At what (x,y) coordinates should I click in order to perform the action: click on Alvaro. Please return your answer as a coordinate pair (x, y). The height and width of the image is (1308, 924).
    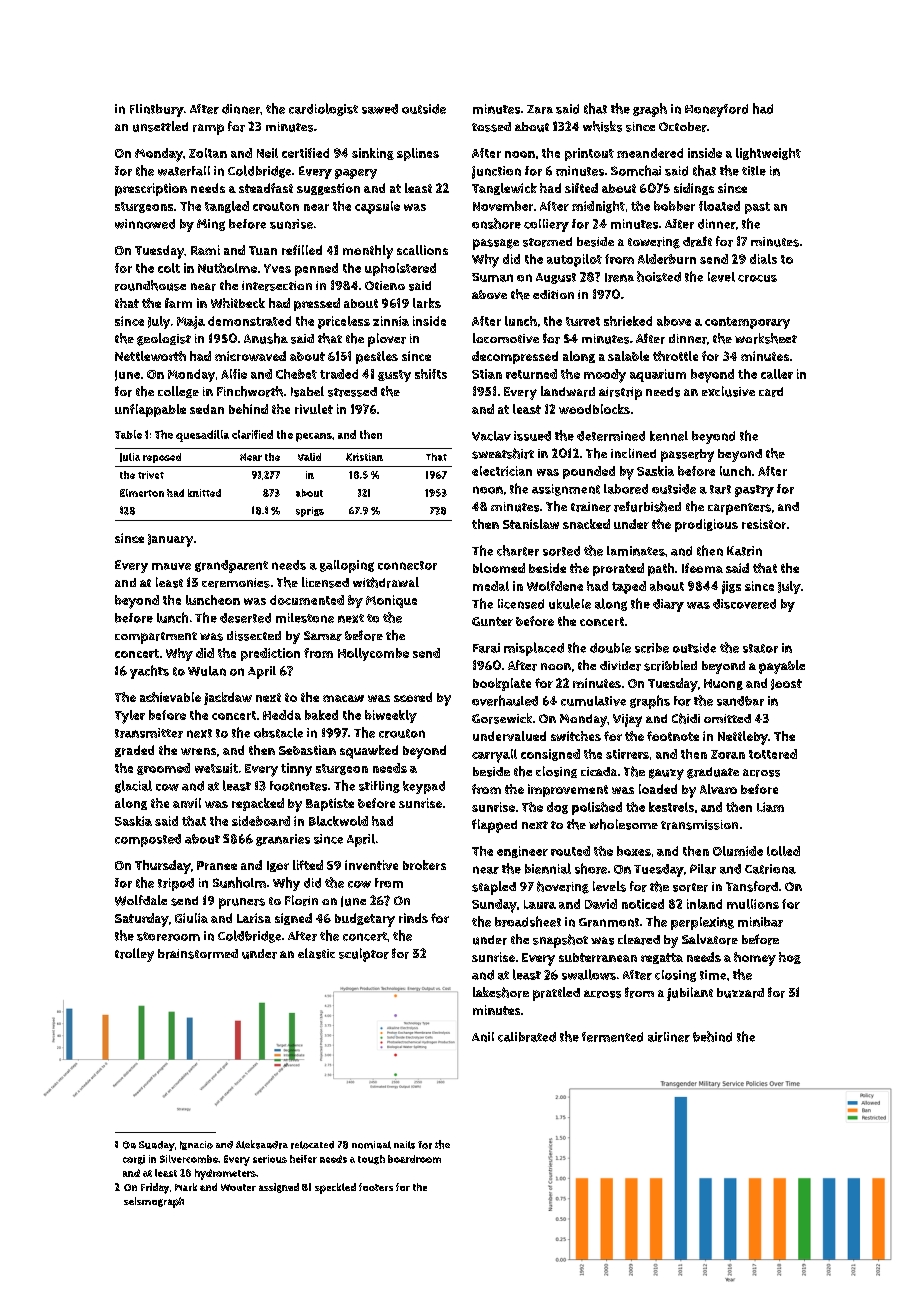
    Looking at the image, I should click on (718, 789).
